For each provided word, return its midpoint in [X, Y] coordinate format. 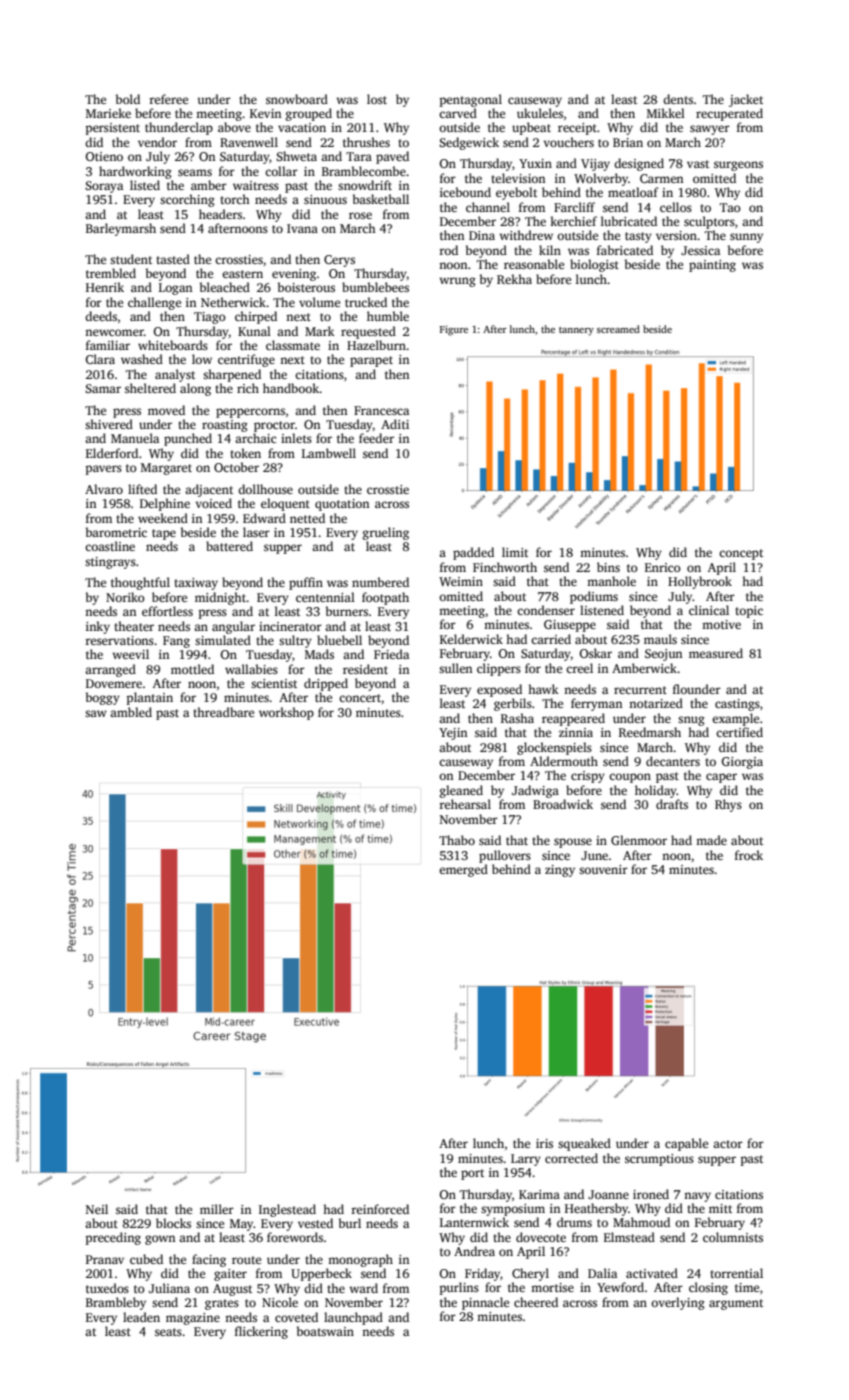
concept [741, 554]
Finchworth [505, 567]
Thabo [457, 840]
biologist [594, 265]
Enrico [663, 567]
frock [749, 855]
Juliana [169, 1288]
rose [360, 215]
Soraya [104, 187]
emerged [463, 870]
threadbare [223, 712]
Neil [97, 1209]
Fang [176, 642]
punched [188, 439]
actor [728, 1144]
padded [473, 553]
